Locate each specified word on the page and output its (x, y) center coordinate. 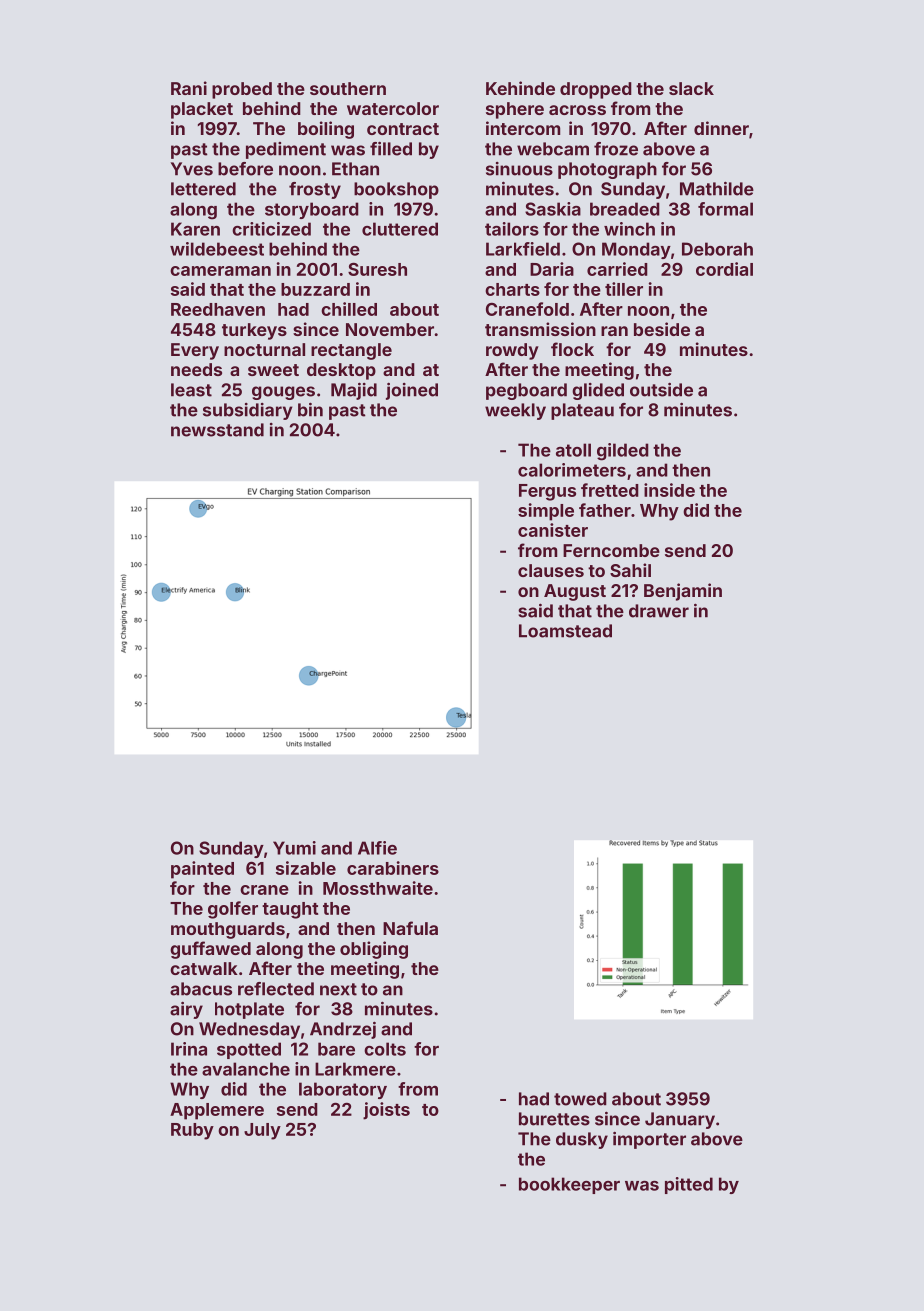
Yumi (294, 848)
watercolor (393, 108)
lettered (203, 189)
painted (202, 870)
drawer (659, 611)
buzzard (315, 289)
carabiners (393, 868)
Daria (552, 269)
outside (661, 390)
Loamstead (565, 631)
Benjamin (683, 592)
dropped (596, 90)
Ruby (192, 1131)
